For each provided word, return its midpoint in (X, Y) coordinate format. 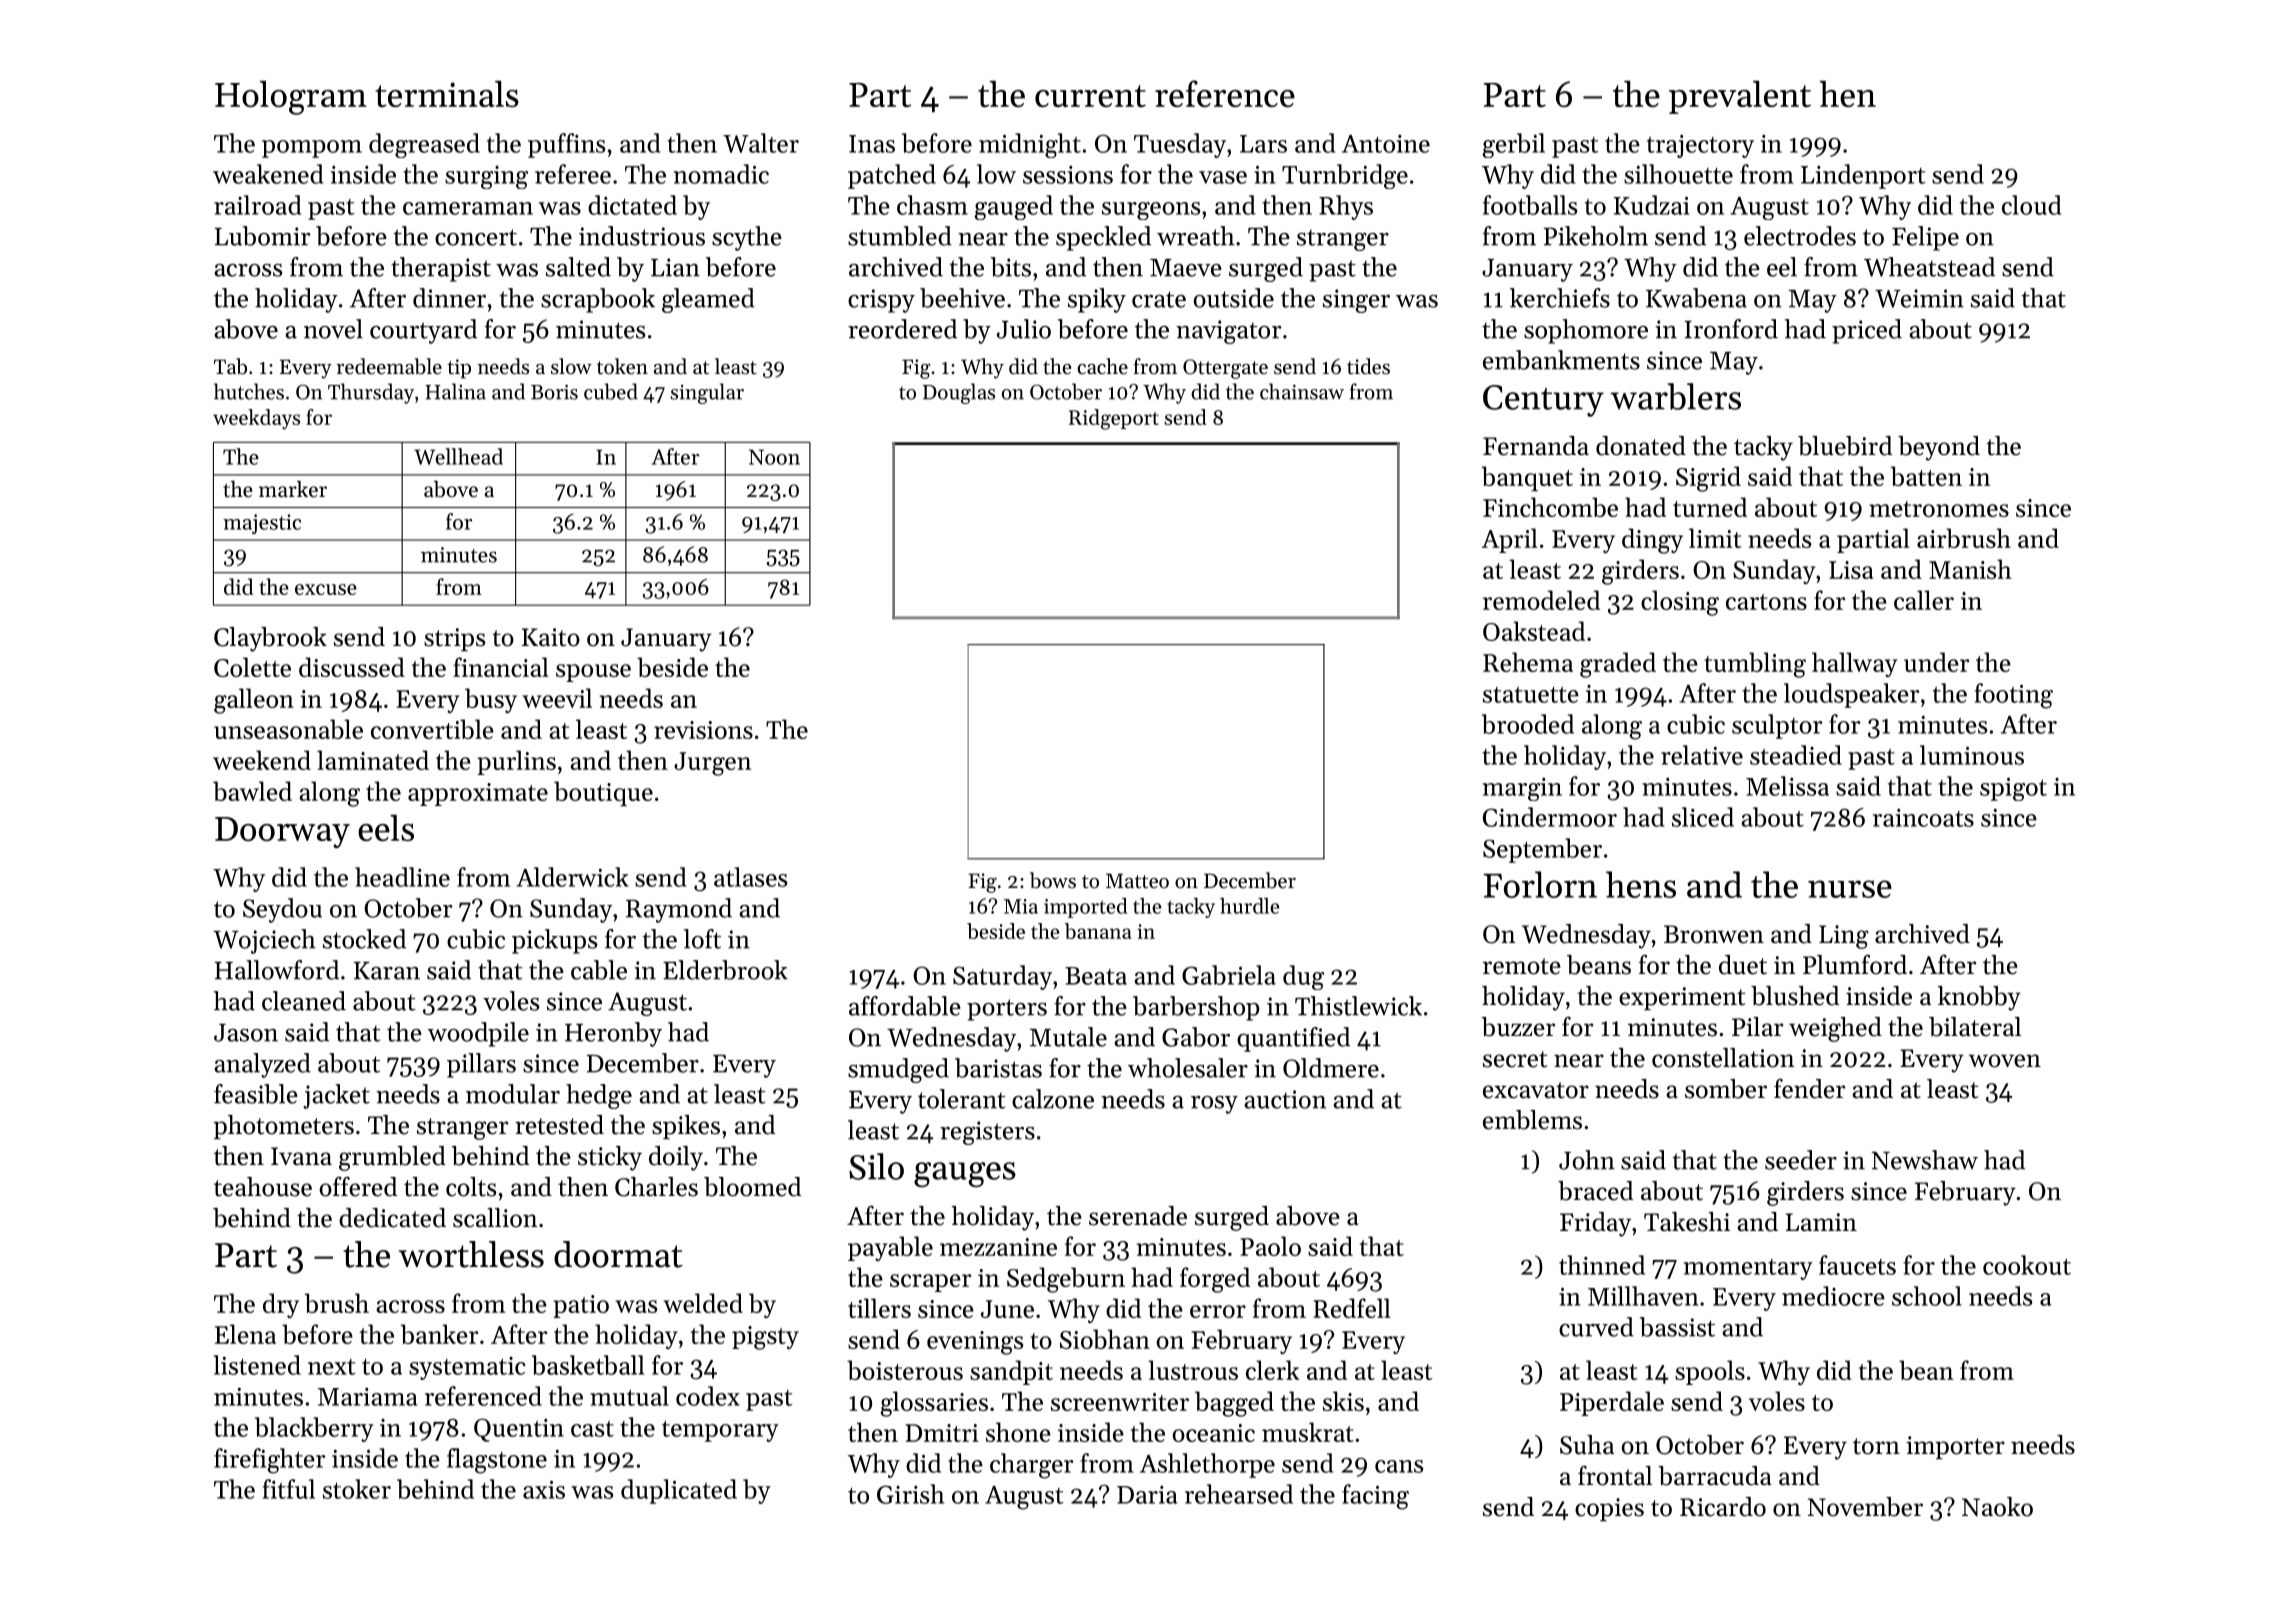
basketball (588, 1365)
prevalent (1740, 97)
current (1090, 96)
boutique (603, 793)
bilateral (1975, 1027)
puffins (566, 145)
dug (1303, 977)
